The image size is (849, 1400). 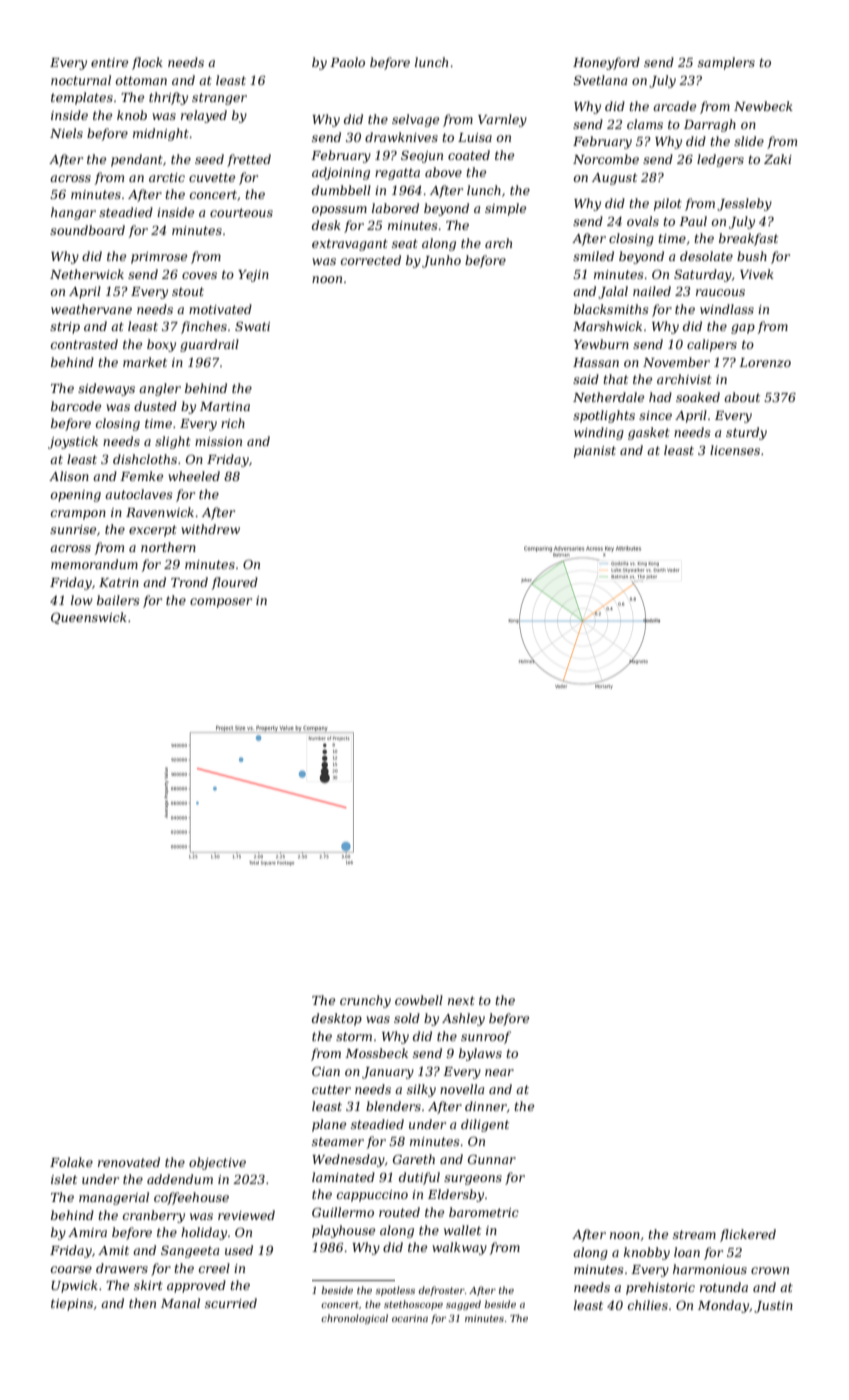 I want to click on samplers, so click(x=726, y=63).
